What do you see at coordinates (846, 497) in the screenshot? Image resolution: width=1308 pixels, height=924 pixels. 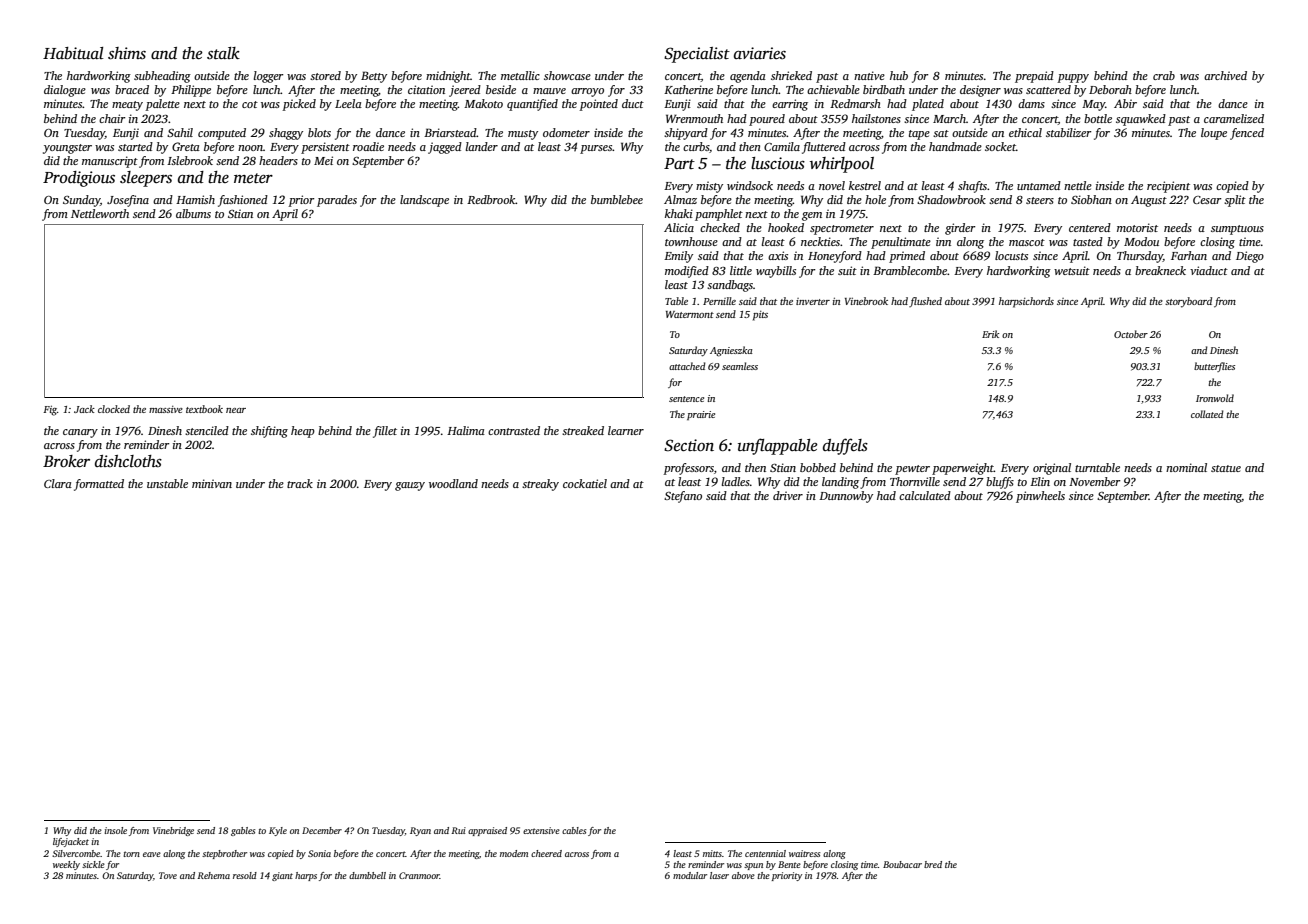 I see `Dunnowby` at bounding box center [846, 497].
